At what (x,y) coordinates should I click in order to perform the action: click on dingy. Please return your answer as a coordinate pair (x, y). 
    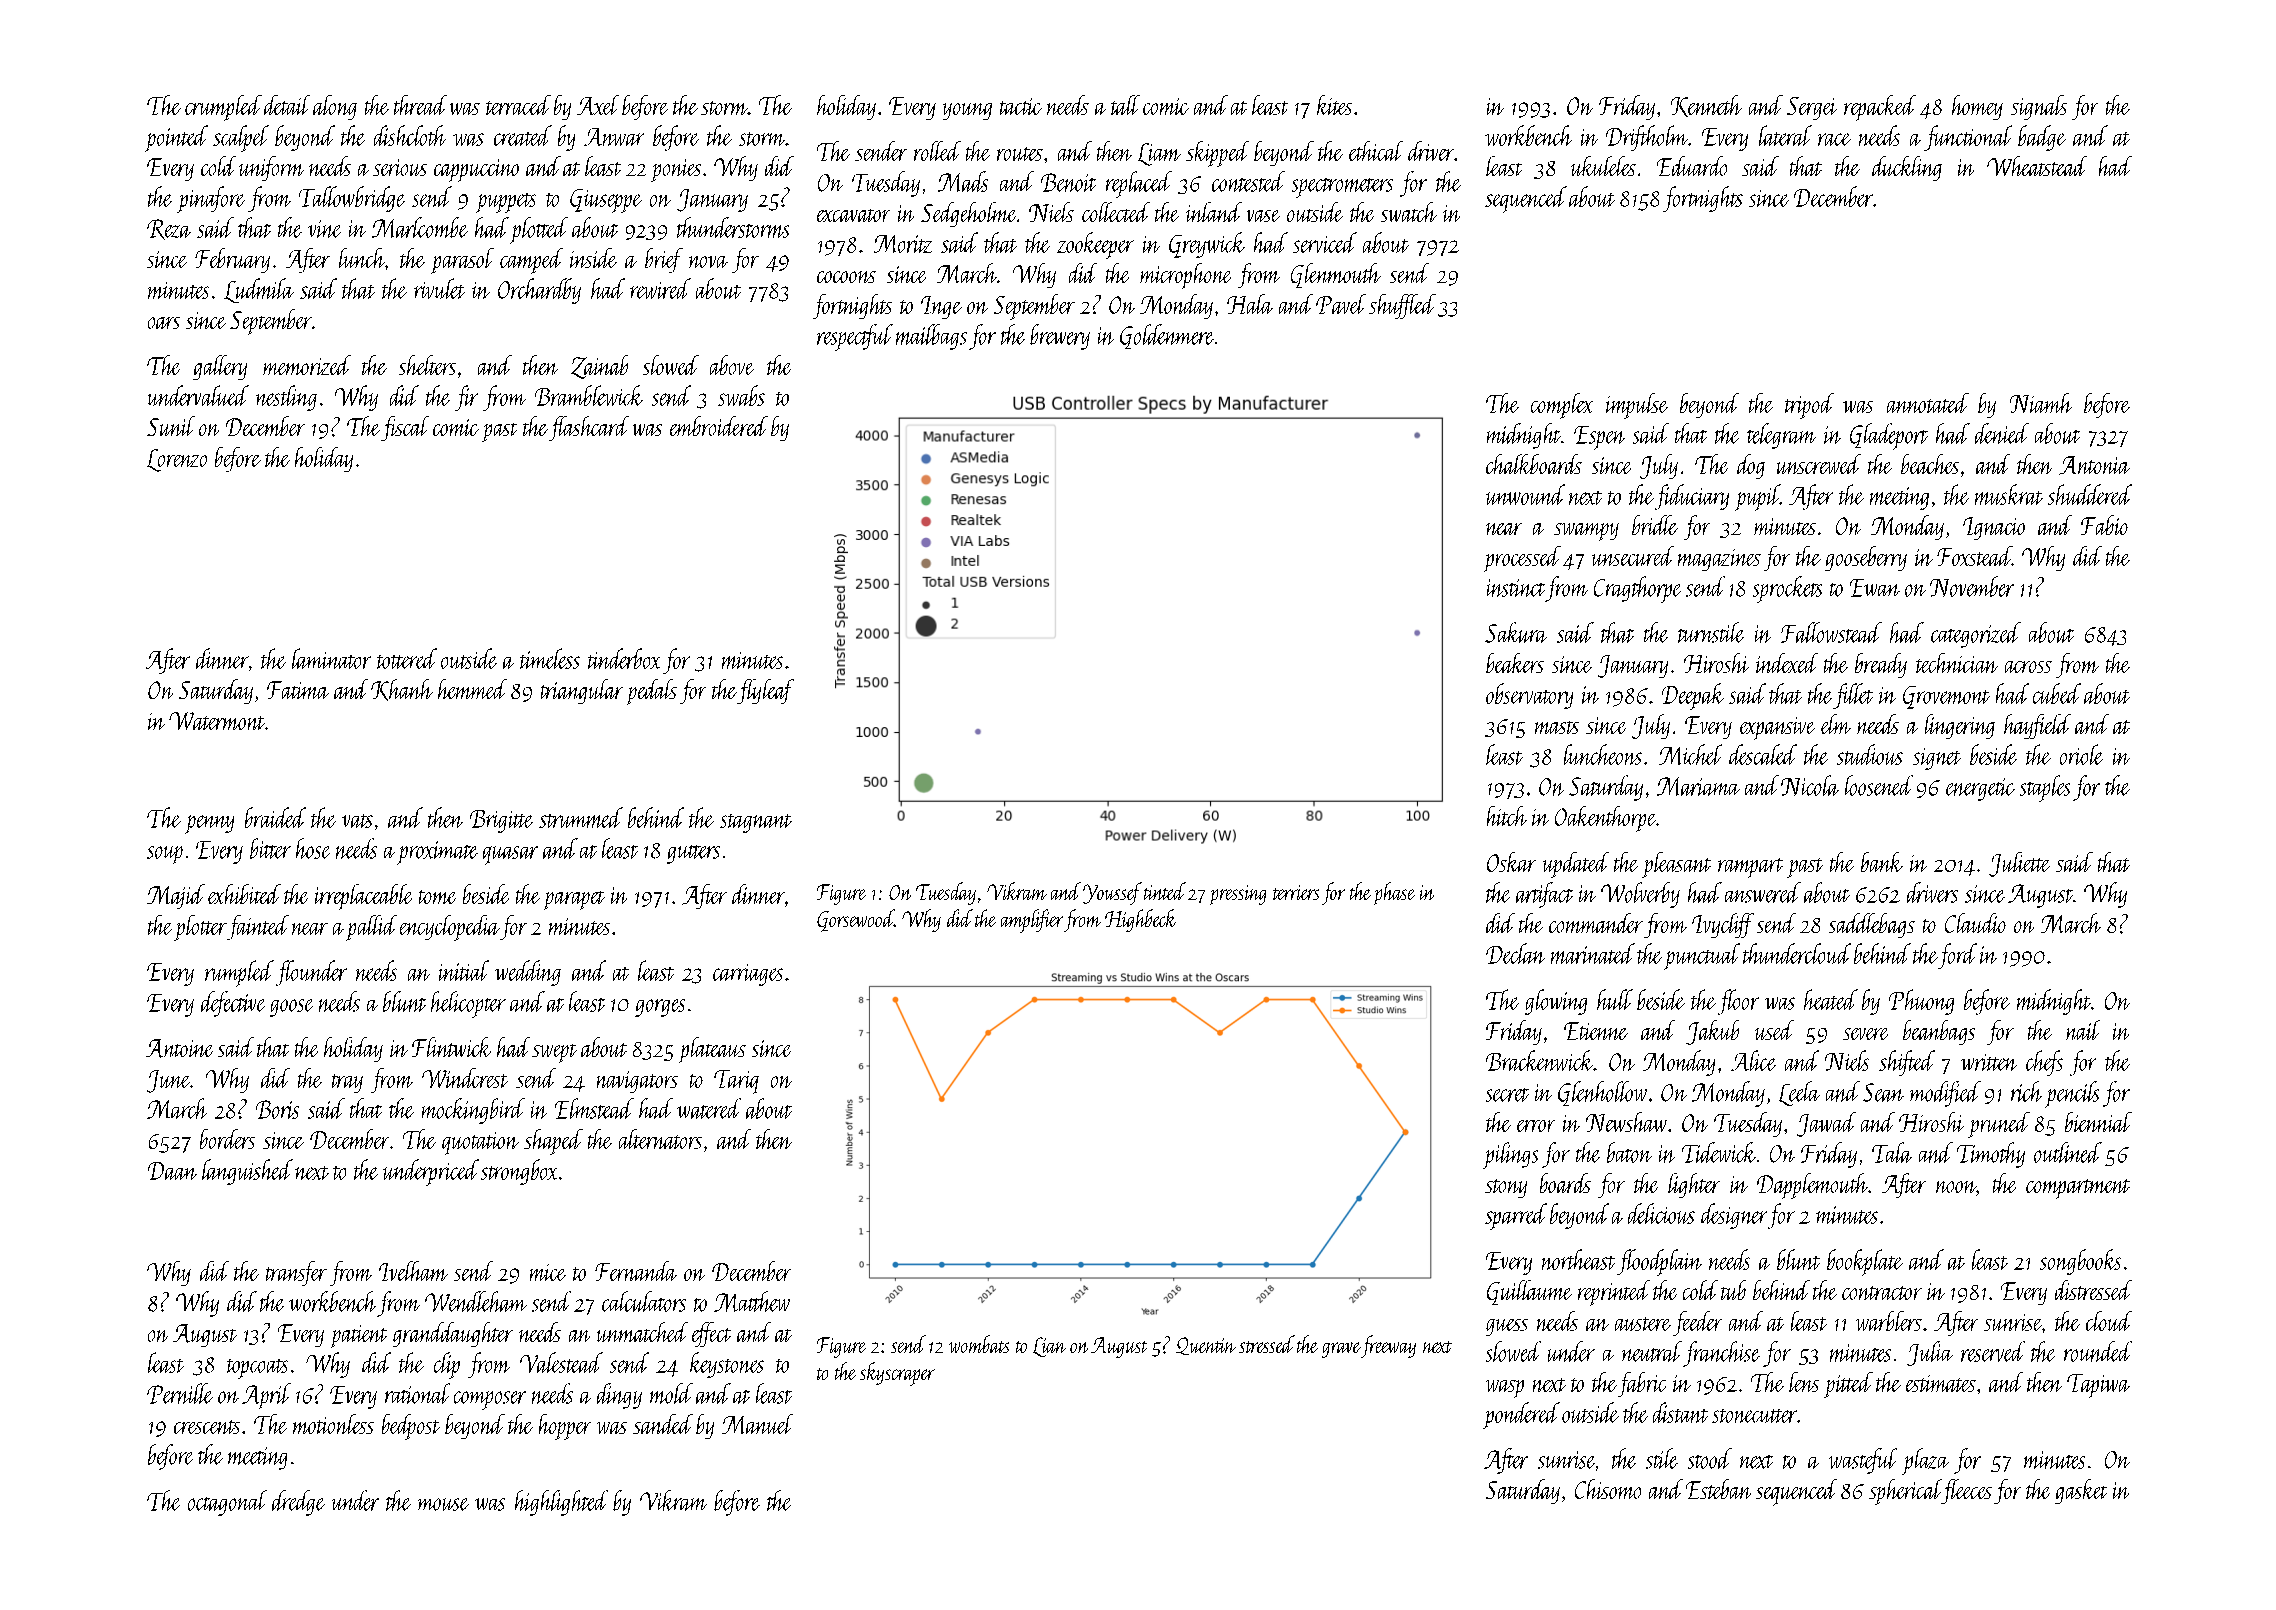
    Looking at the image, I should click on (619, 1396).
